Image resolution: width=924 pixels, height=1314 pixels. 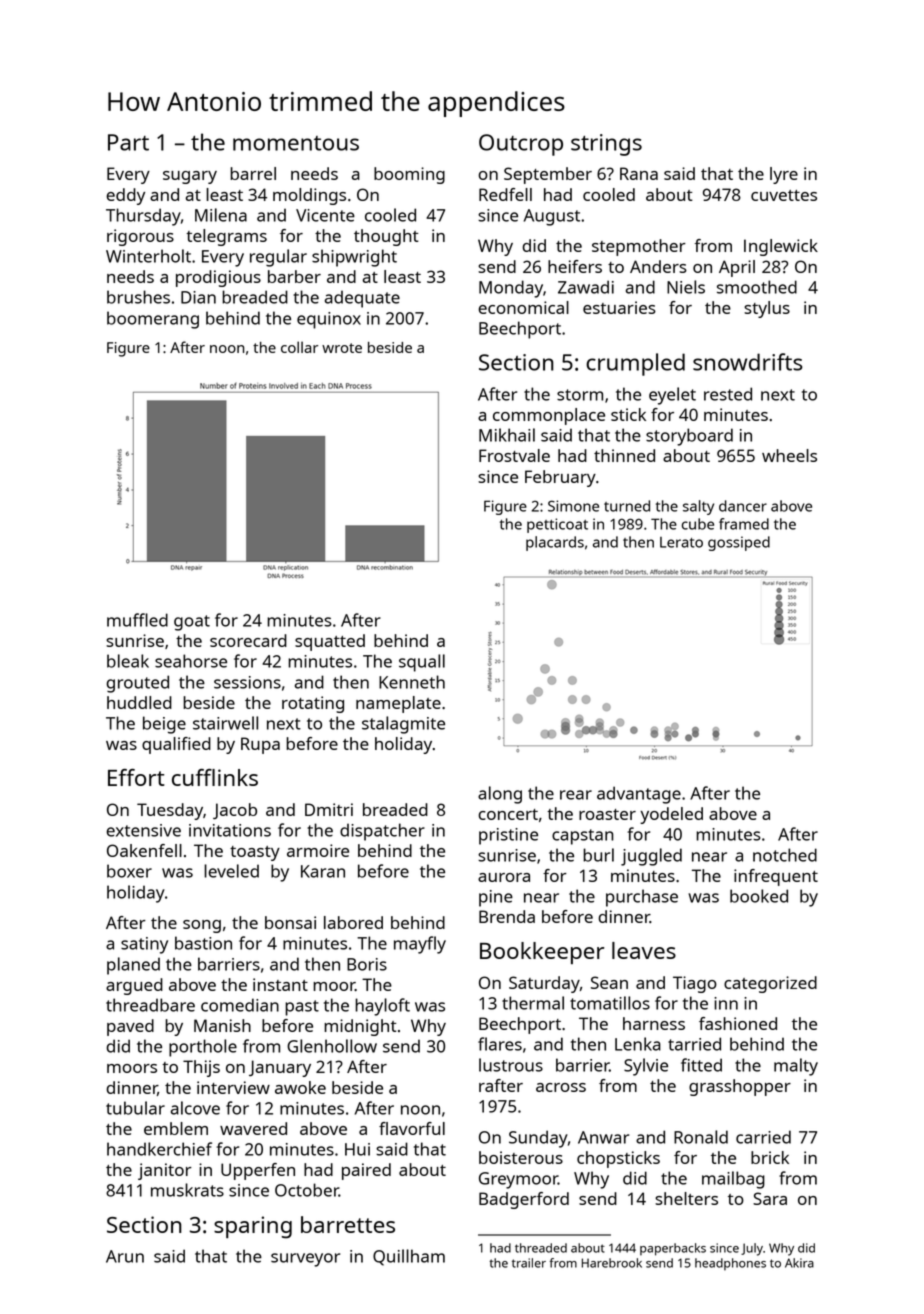 I want to click on adequate, so click(x=362, y=299).
